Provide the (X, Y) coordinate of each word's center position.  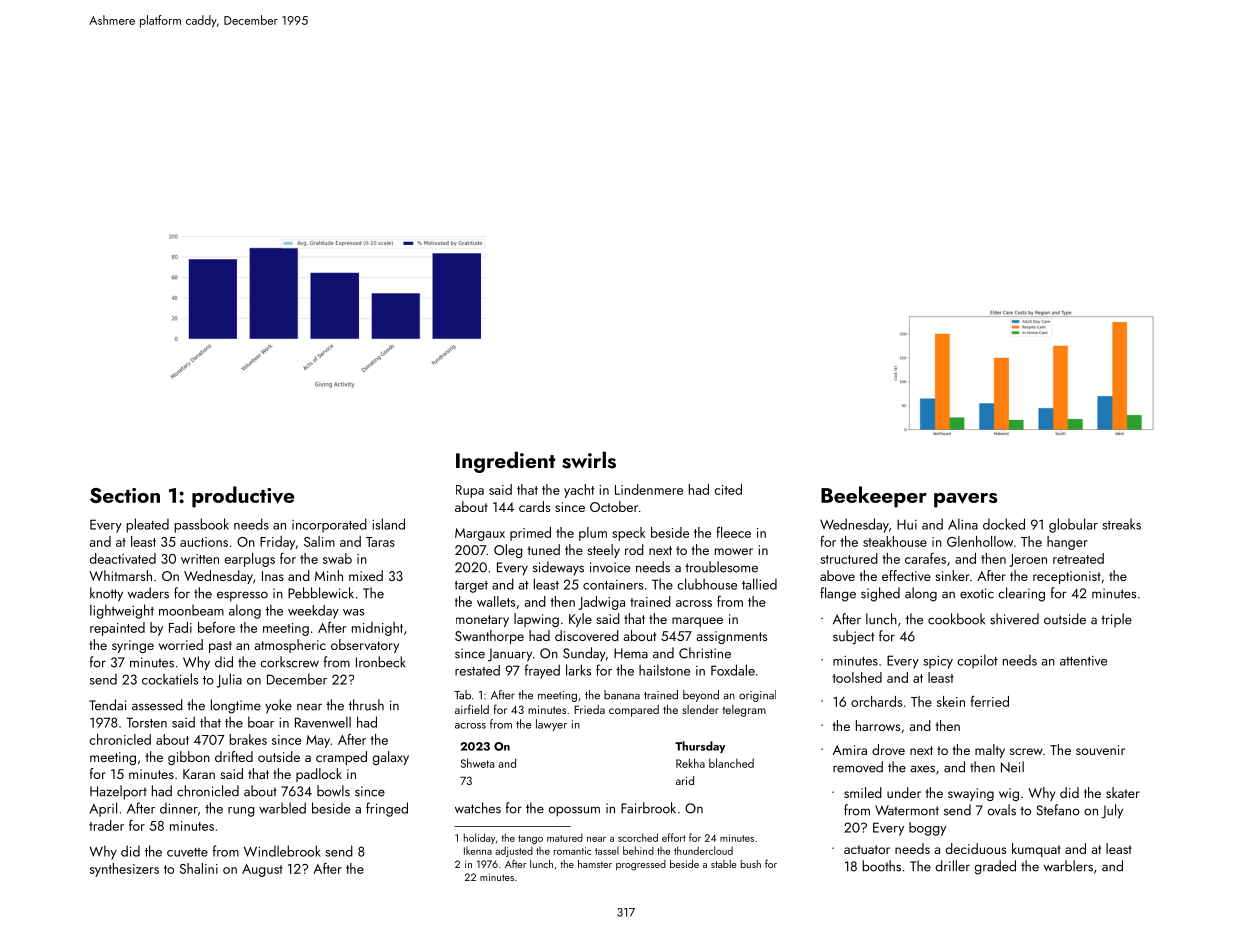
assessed (157, 705)
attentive (1083, 661)
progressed (641, 865)
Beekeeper (874, 497)
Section (125, 495)
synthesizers (124, 870)
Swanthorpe (489, 637)
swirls (589, 460)
